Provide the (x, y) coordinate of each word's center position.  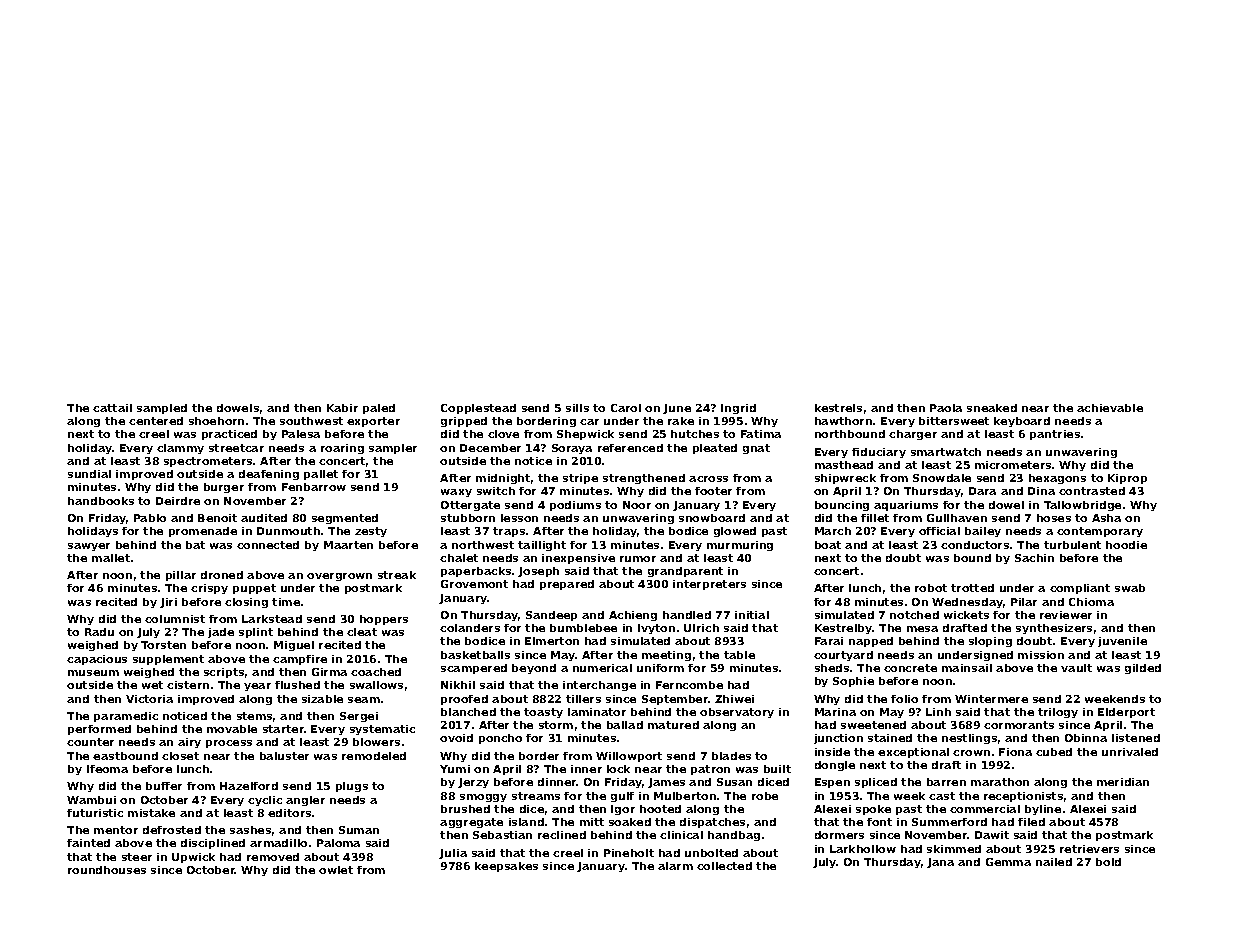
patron (710, 770)
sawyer (89, 547)
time (286, 602)
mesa (922, 629)
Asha (1106, 518)
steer (137, 857)
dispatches (712, 823)
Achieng (633, 616)
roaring (342, 449)
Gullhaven (957, 518)
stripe (580, 479)
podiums (575, 506)
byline (1043, 810)
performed (99, 730)
